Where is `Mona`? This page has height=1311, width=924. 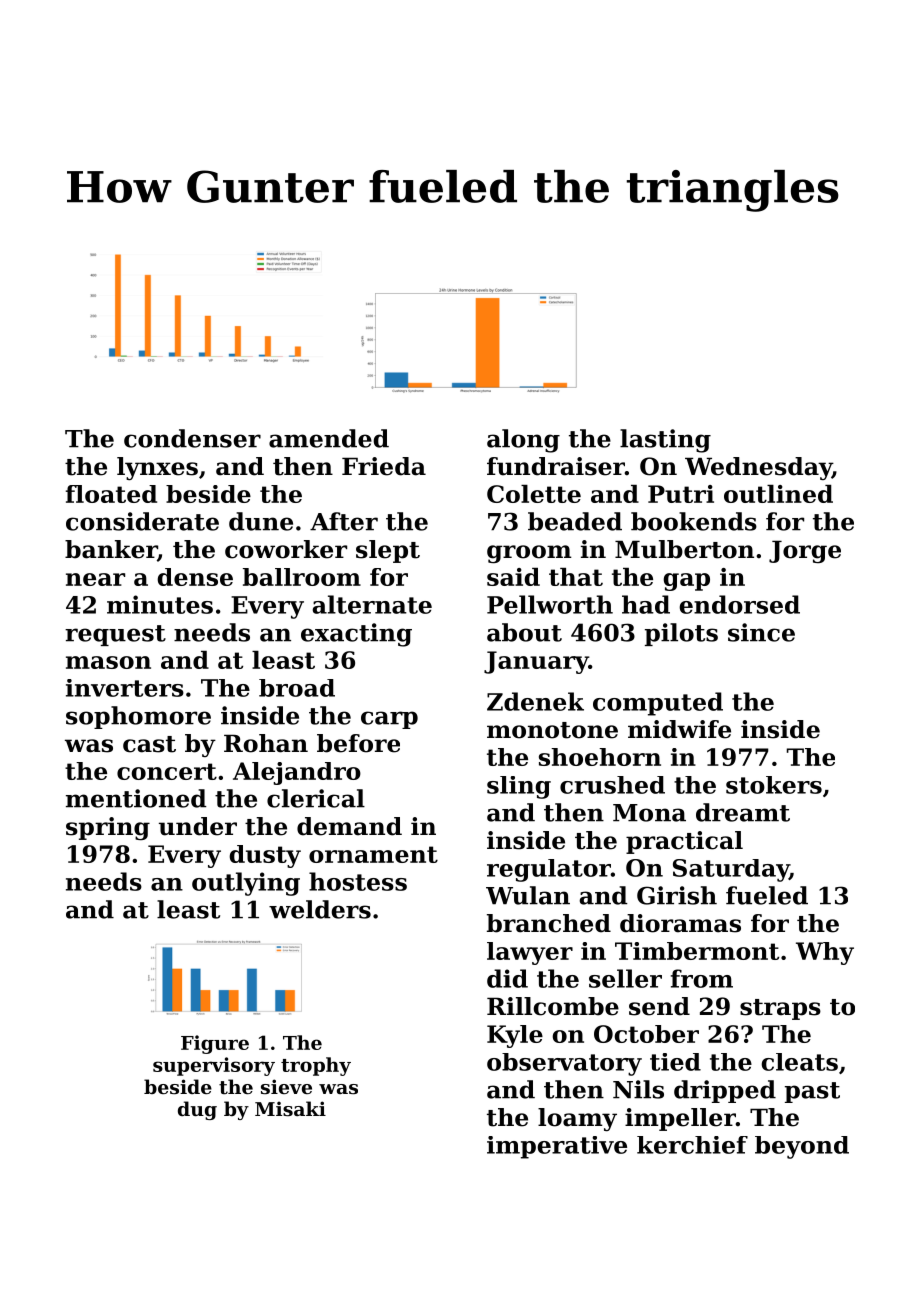
Mona is located at coordinates (649, 813).
